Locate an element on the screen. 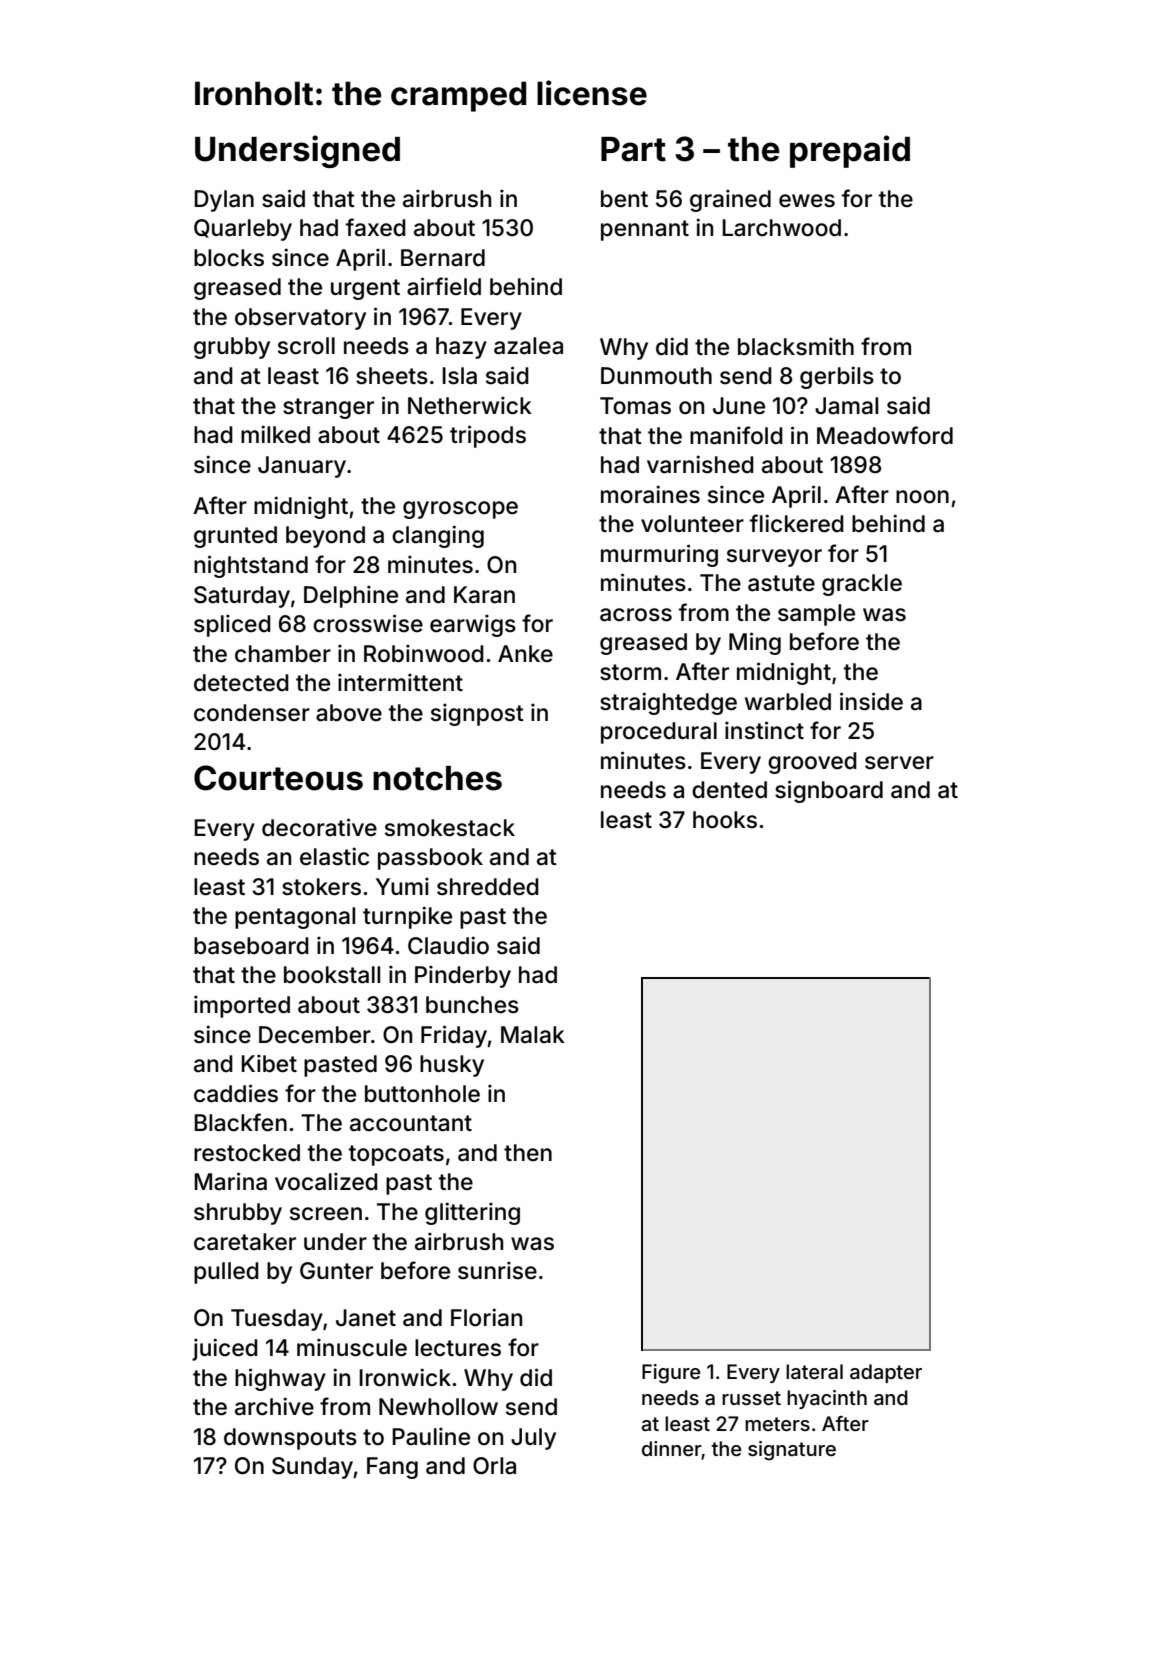  January is located at coordinates (302, 467).
